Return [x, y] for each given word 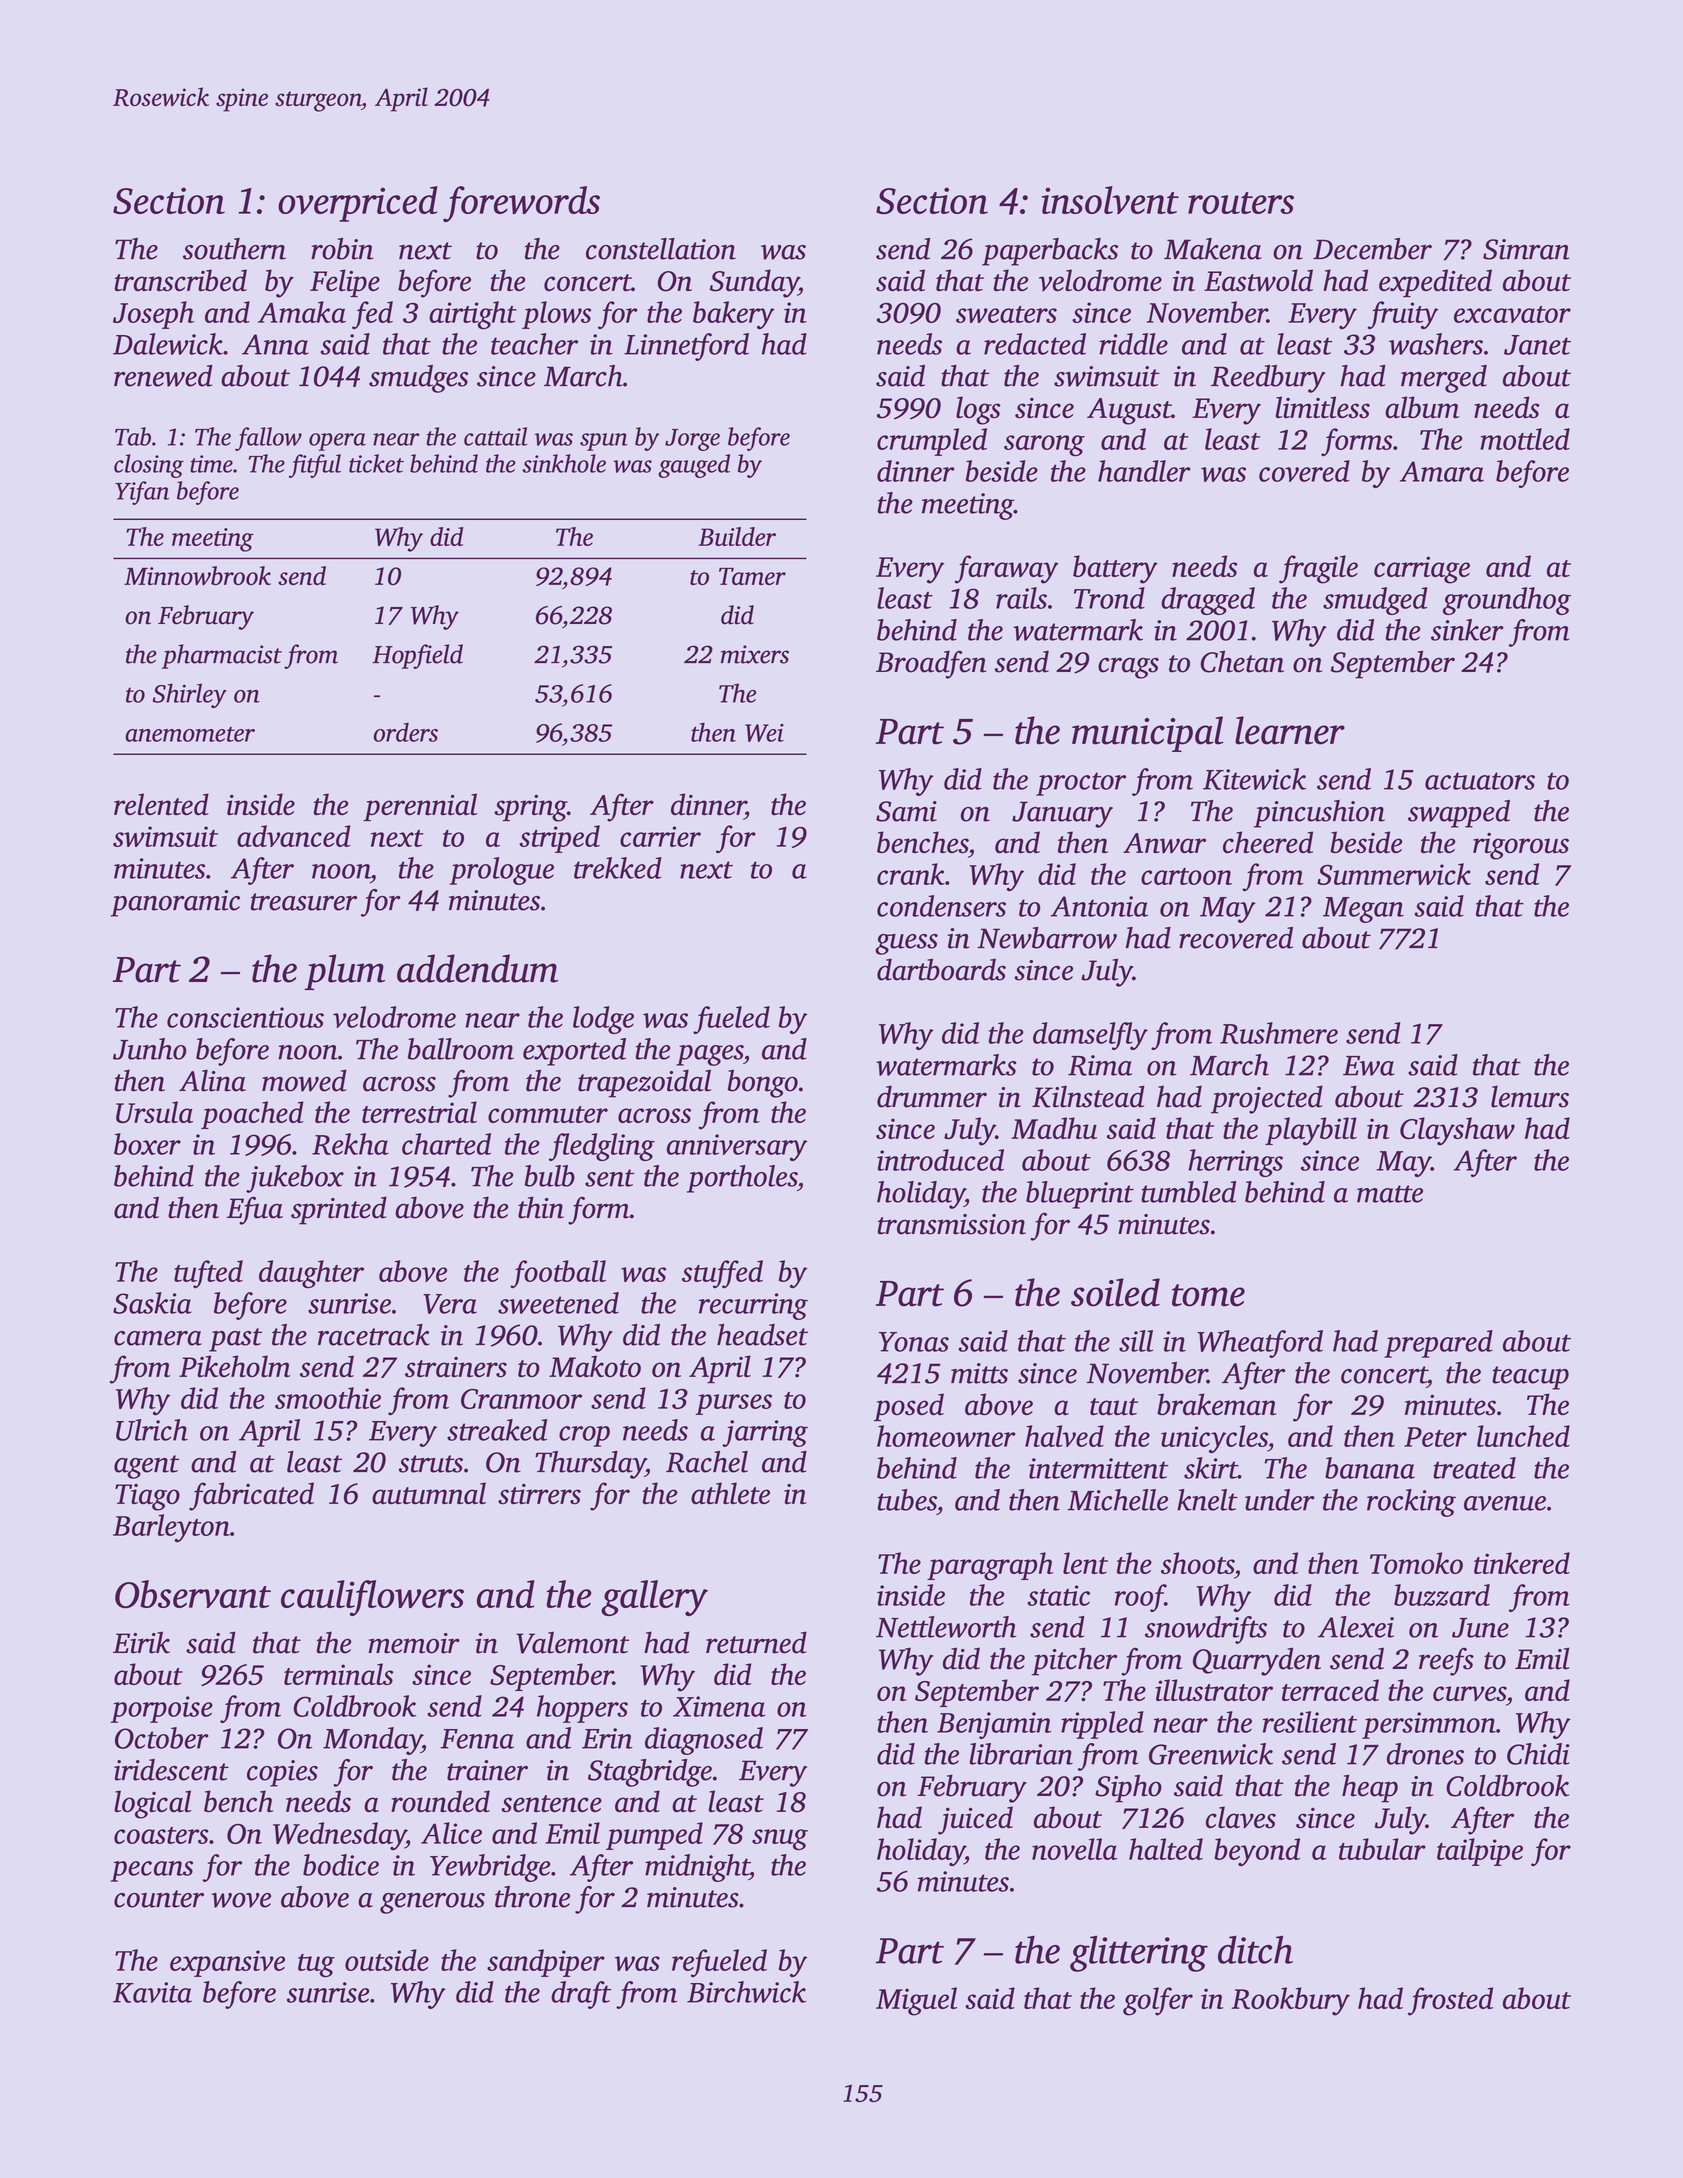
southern [234, 249]
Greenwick [1211, 1754]
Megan [1363, 910]
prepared [1438, 1344]
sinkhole [564, 463]
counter [159, 1899]
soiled [1115, 1292]
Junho [149, 1049]
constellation [661, 249]
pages [709, 1055]
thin [541, 1207]
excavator [1512, 314]
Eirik [141, 1642]
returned [756, 1642]
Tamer [752, 576]
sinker [1467, 630]
